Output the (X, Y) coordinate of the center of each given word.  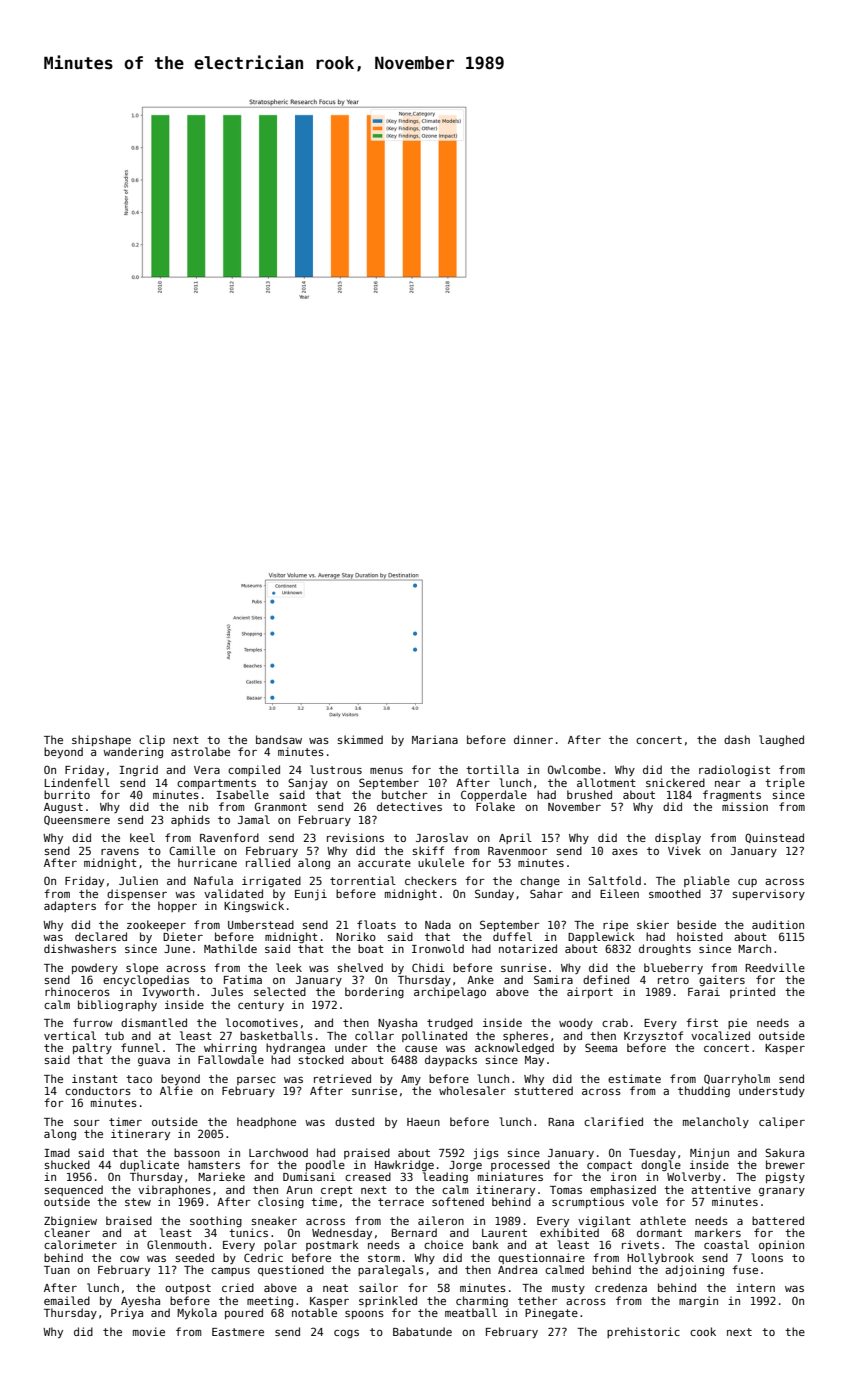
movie (149, 1331)
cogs (346, 1334)
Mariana (435, 739)
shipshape (101, 740)
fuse (745, 1269)
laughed (781, 740)
